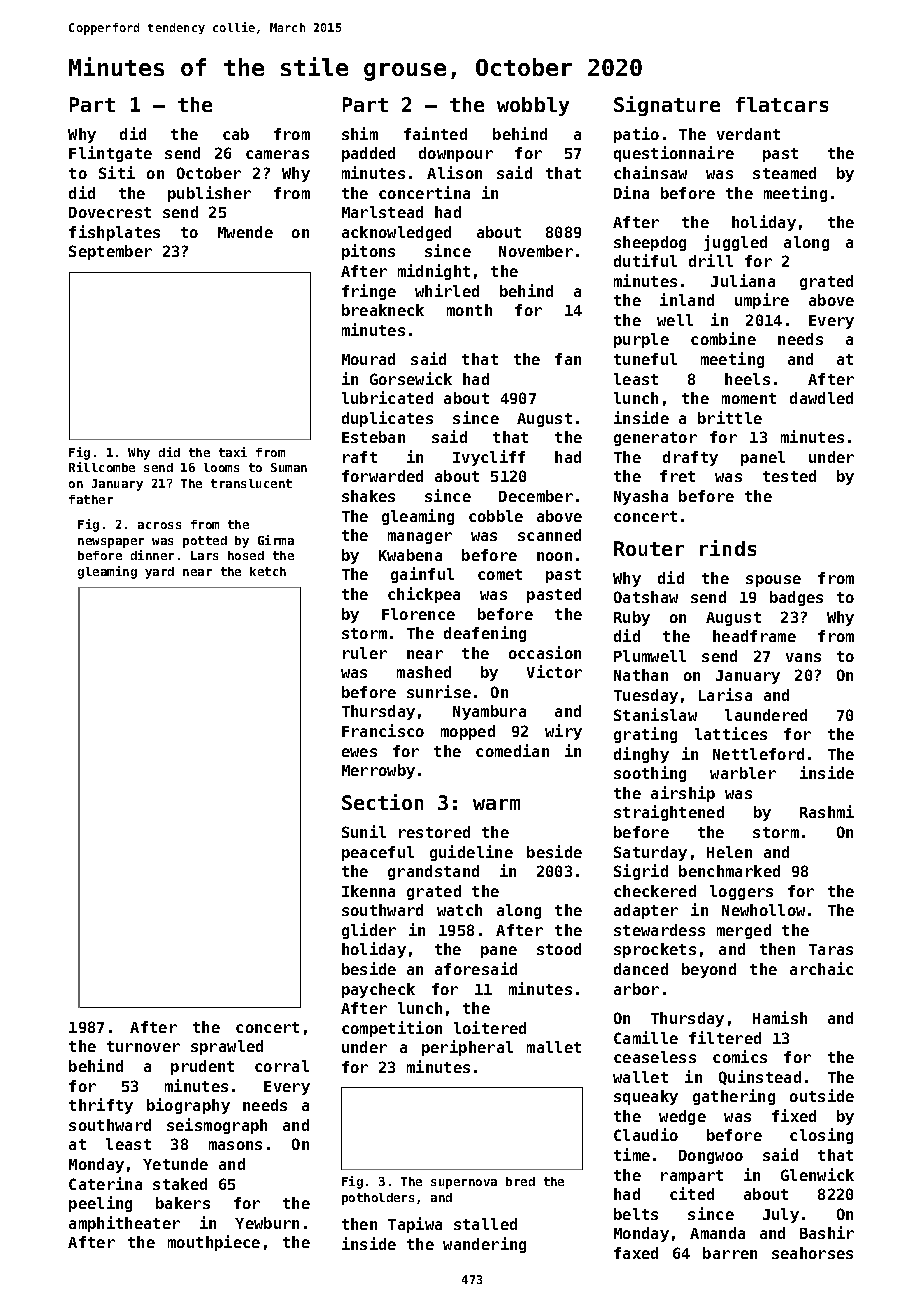 This screenshot has width=924, height=1308. Describe the element at coordinates (520, 1181) in the screenshot. I see `bred` at that location.
